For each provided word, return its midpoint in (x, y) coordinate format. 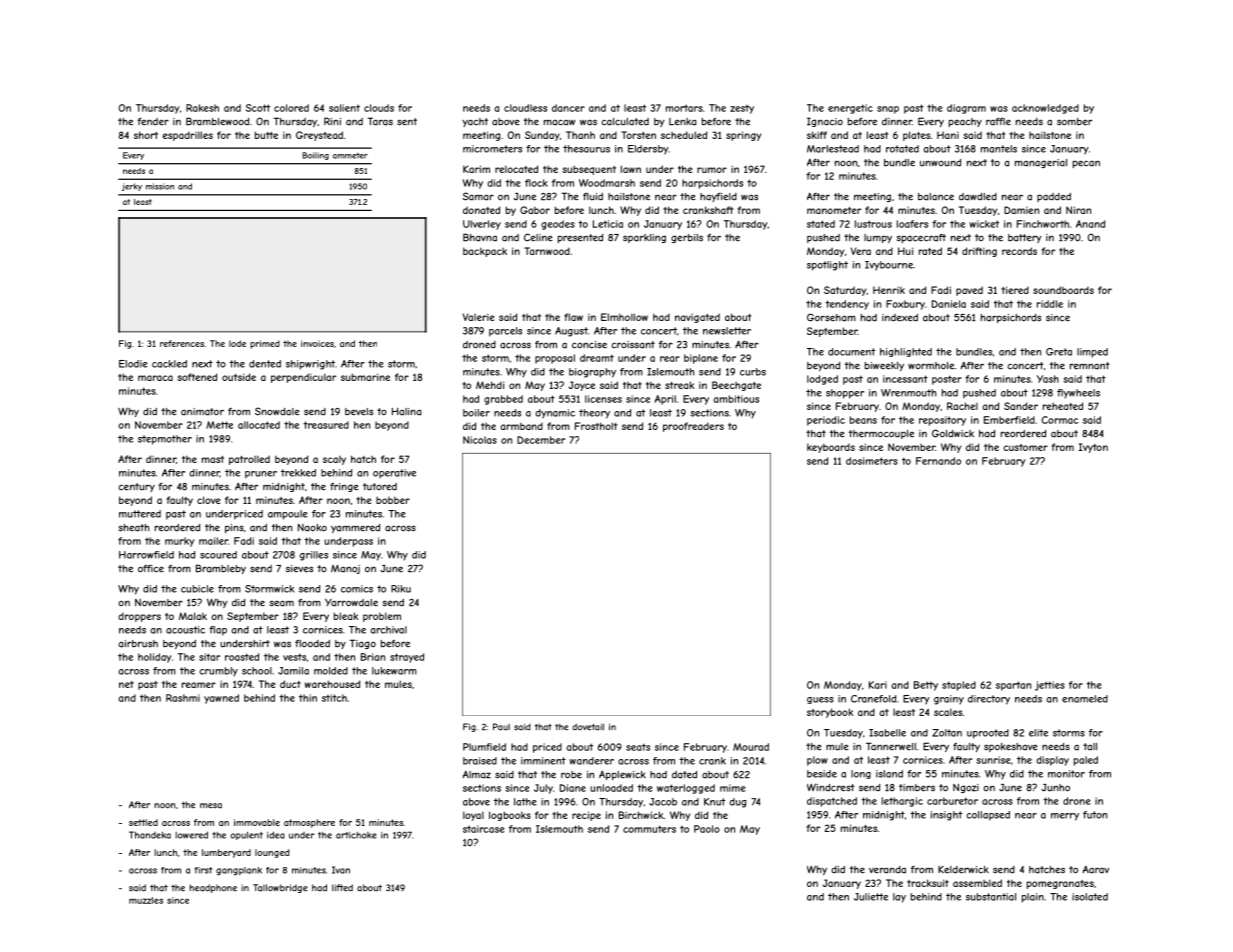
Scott (258, 108)
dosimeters (872, 461)
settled (143, 822)
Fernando (938, 461)
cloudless (525, 108)
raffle (998, 122)
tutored (380, 487)
